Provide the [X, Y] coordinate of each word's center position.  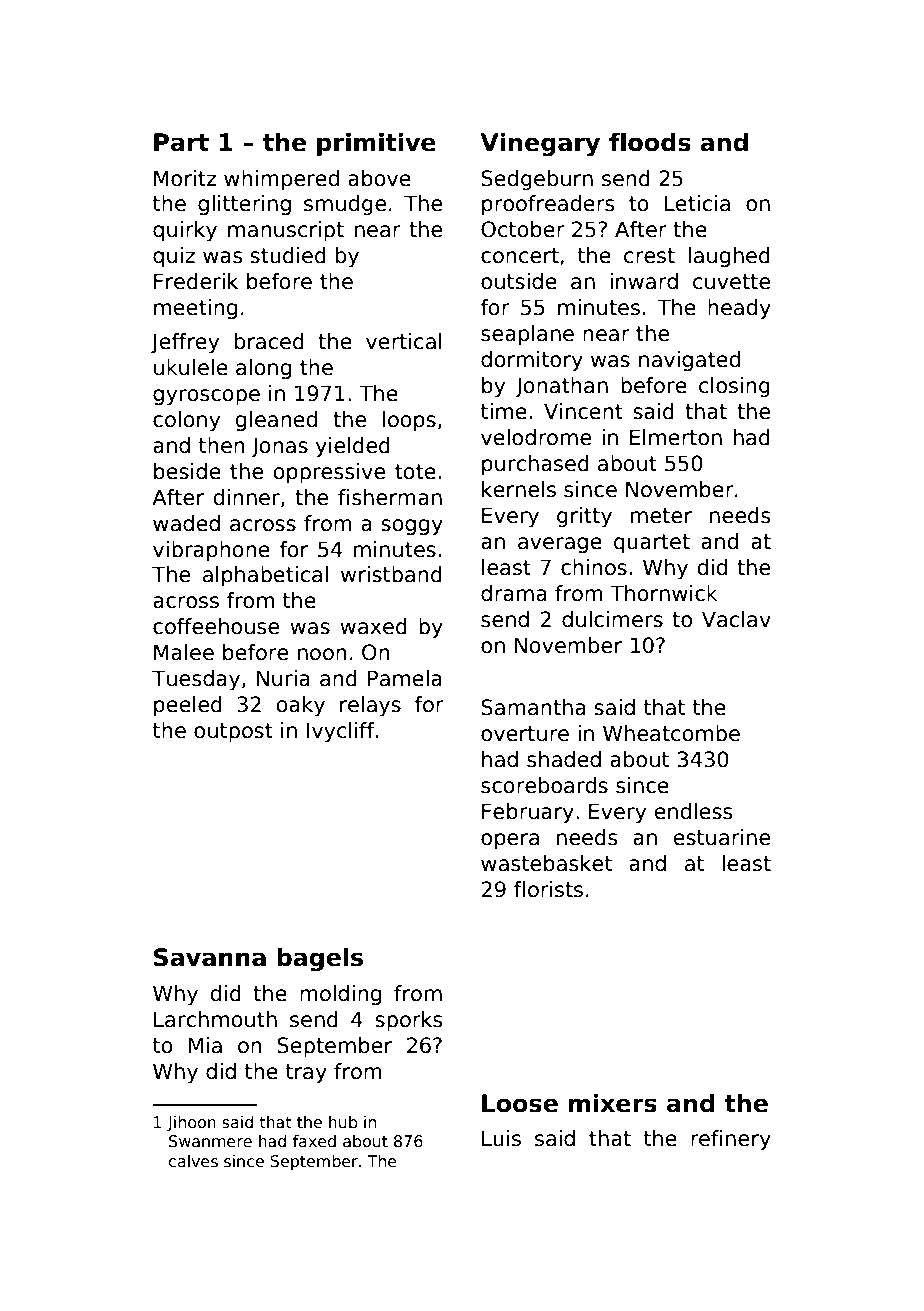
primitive [376, 144]
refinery [731, 1140]
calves [193, 1161]
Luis [501, 1138]
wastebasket [546, 863]
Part [181, 142]
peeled [188, 706]
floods [650, 142]
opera [510, 841]
